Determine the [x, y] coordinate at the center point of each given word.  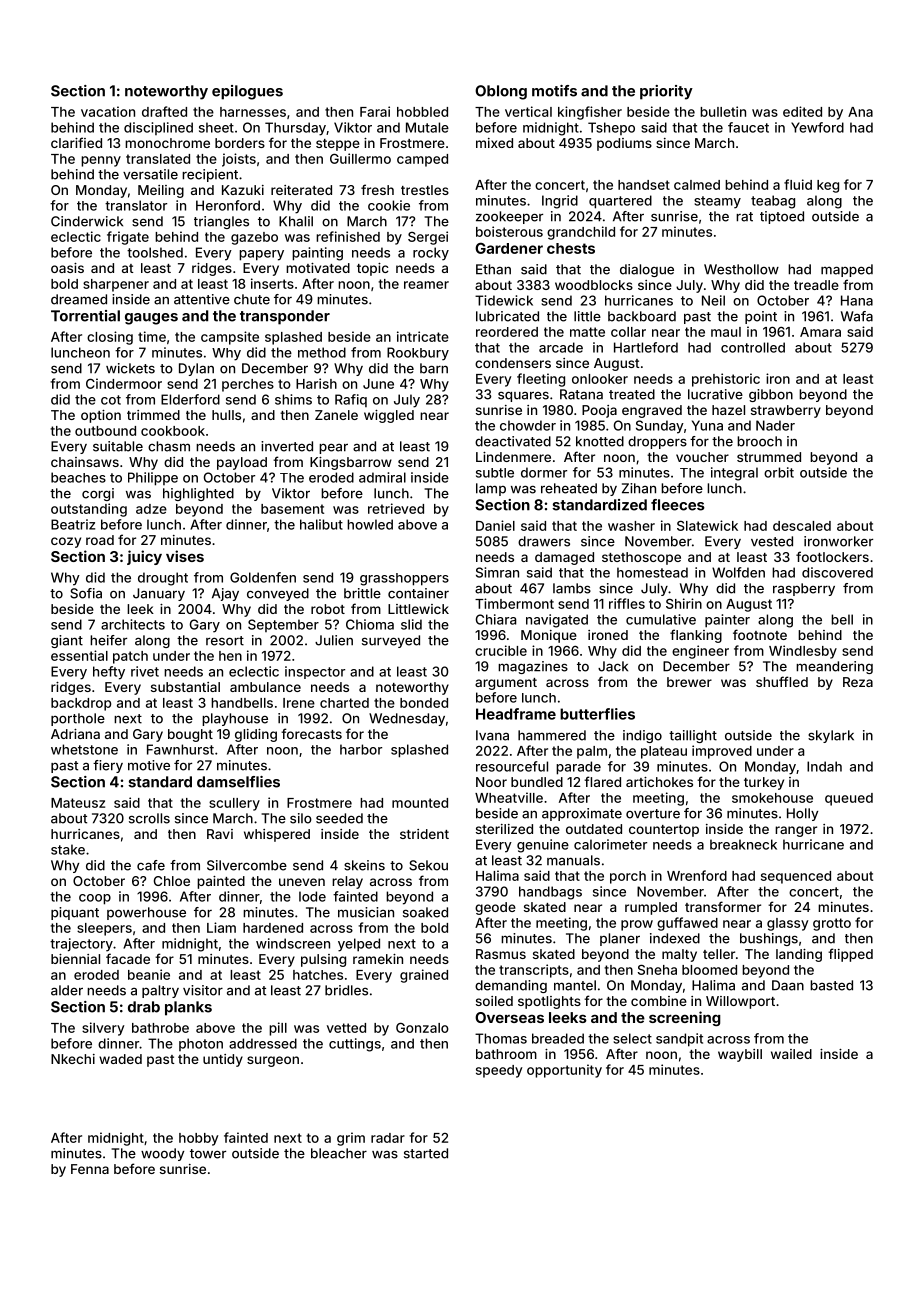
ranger [796, 831]
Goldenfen [263, 577]
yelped [359, 945]
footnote [760, 634]
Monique [549, 636]
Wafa [857, 316]
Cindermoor [124, 383]
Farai [375, 111]
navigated [557, 621]
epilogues [247, 92]
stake [68, 849]
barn [434, 368]
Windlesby [803, 652]
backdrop [81, 704]
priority [666, 92]
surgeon [273, 1061]
